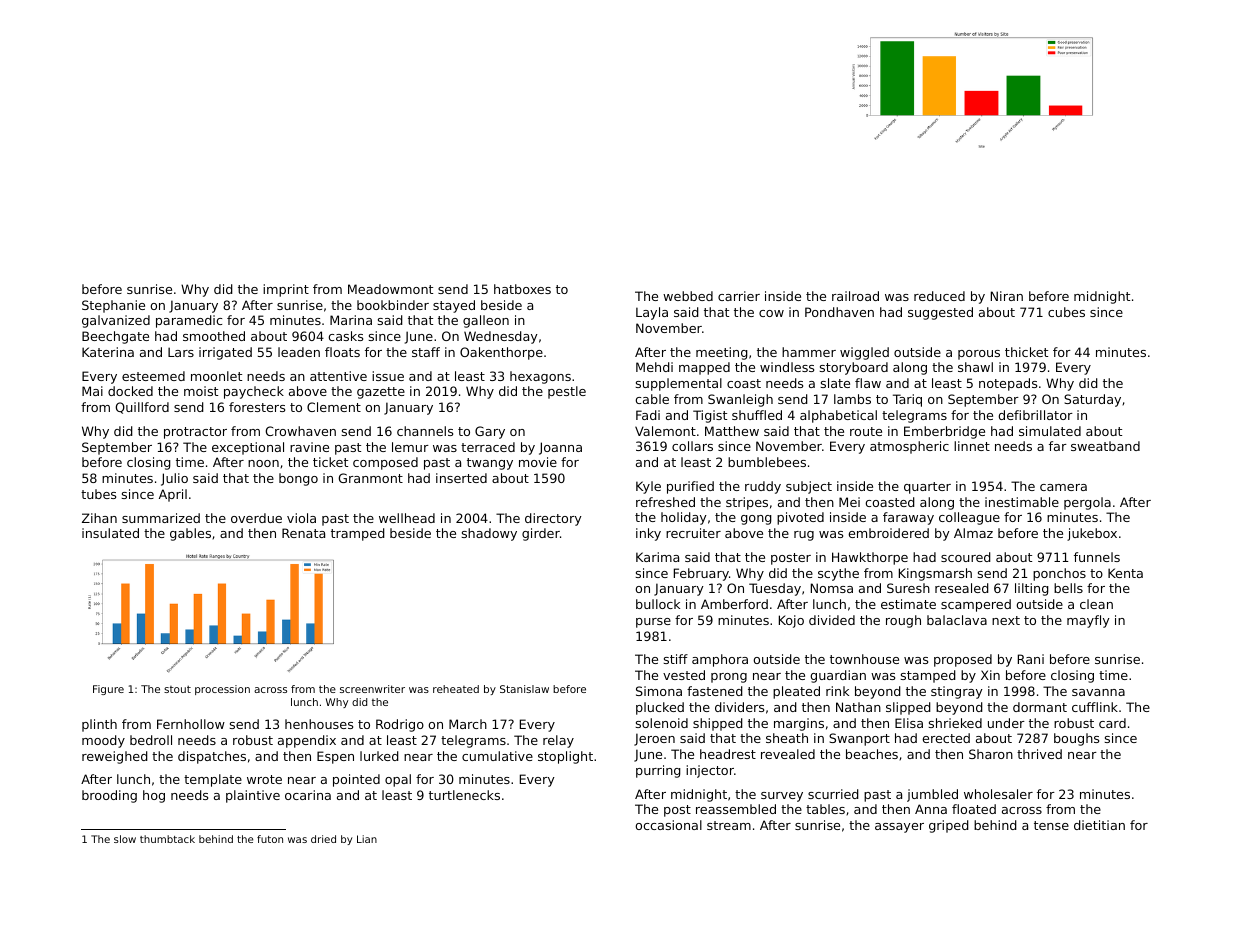 The width and height of the screenshot is (1233, 952). What do you see at coordinates (167, 839) in the screenshot?
I see `thumbtack` at bounding box center [167, 839].
